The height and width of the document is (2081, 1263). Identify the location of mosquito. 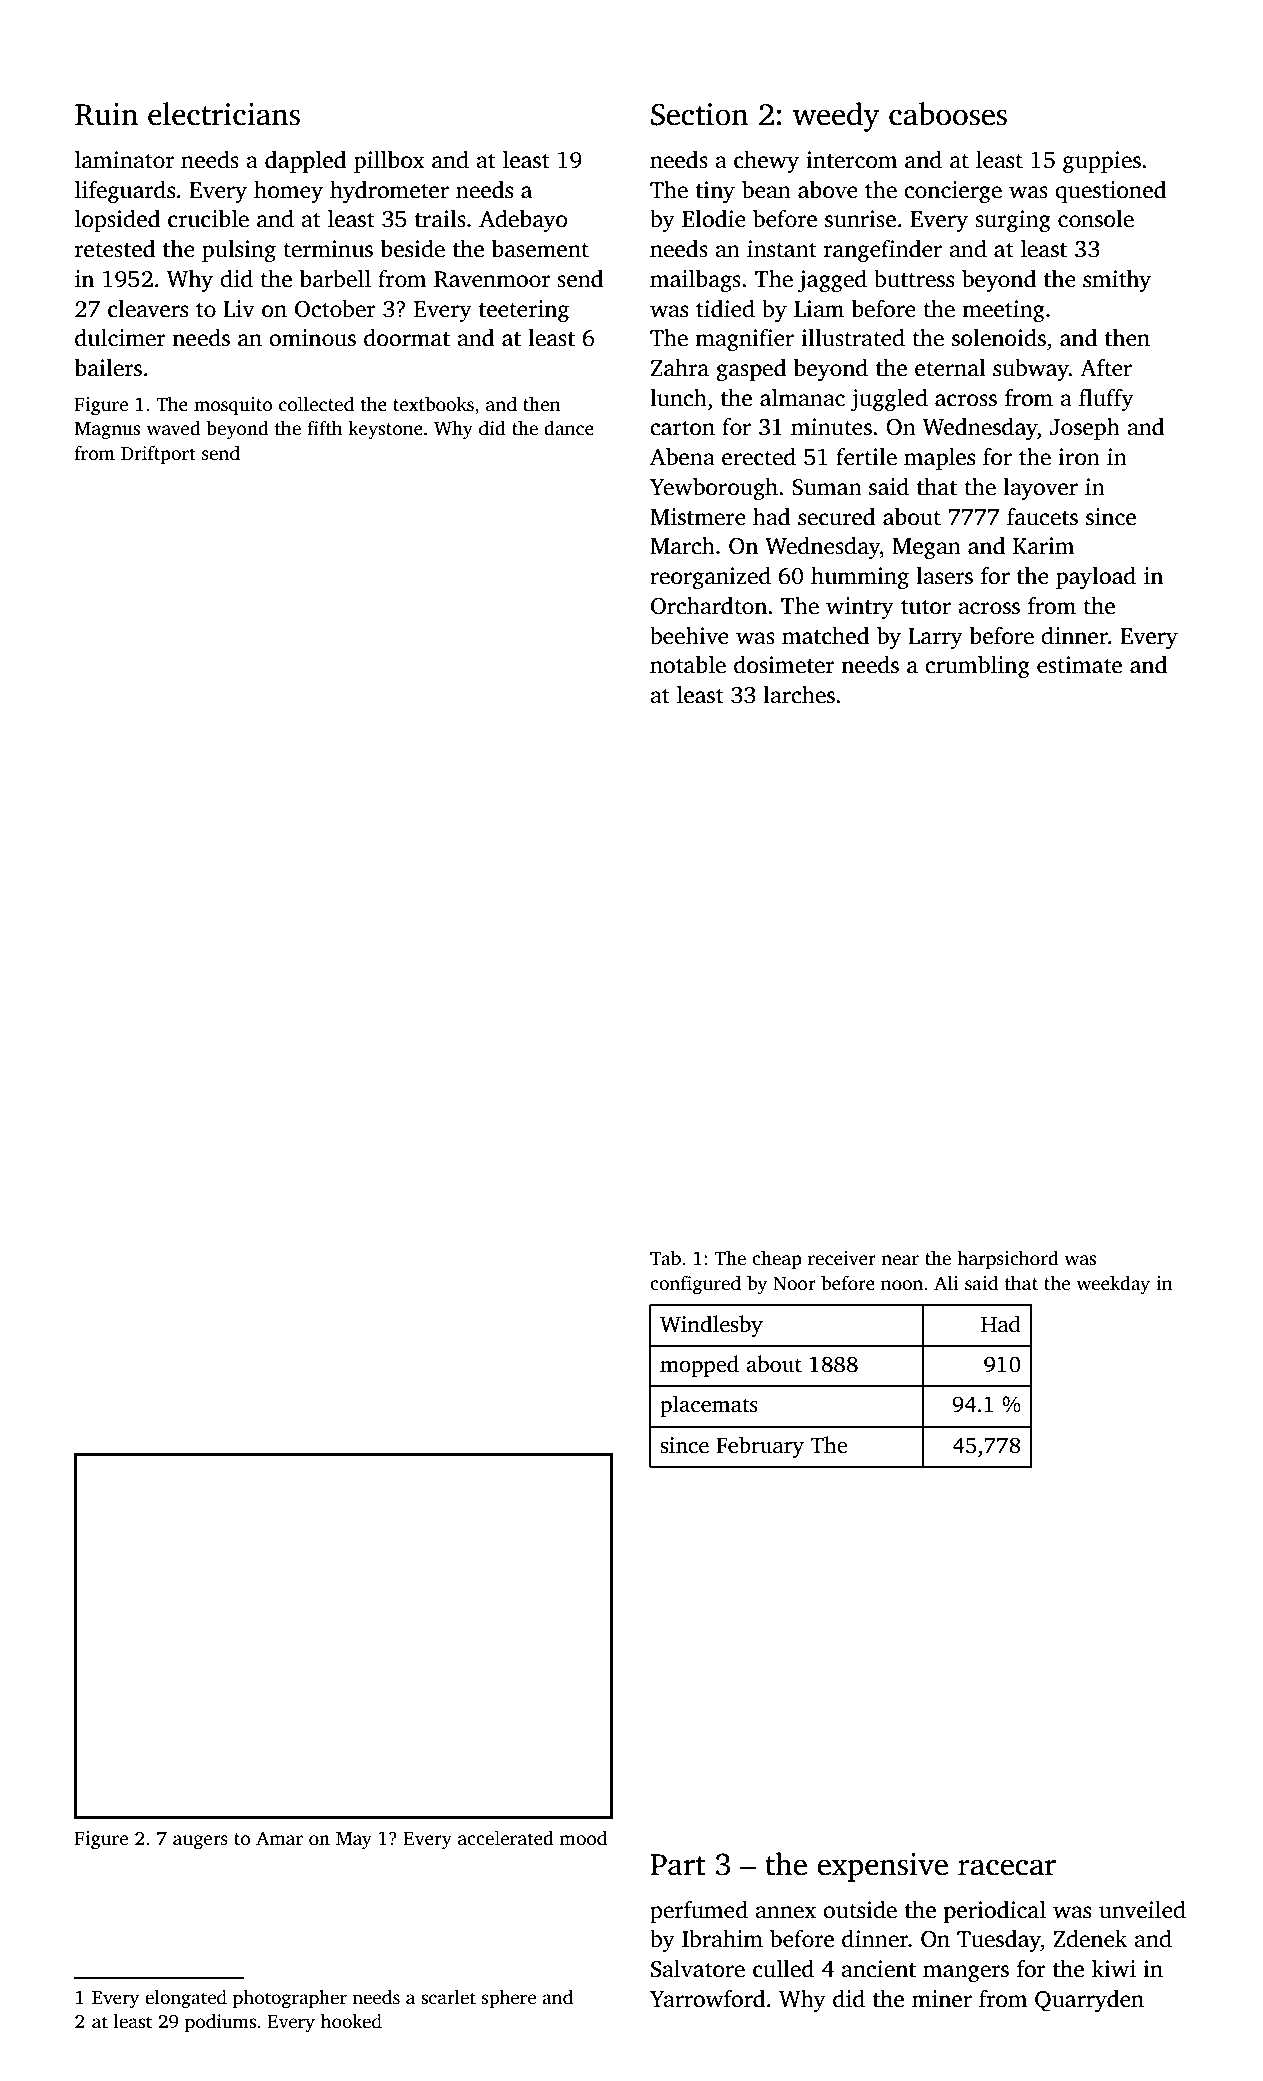
(233, 406).
